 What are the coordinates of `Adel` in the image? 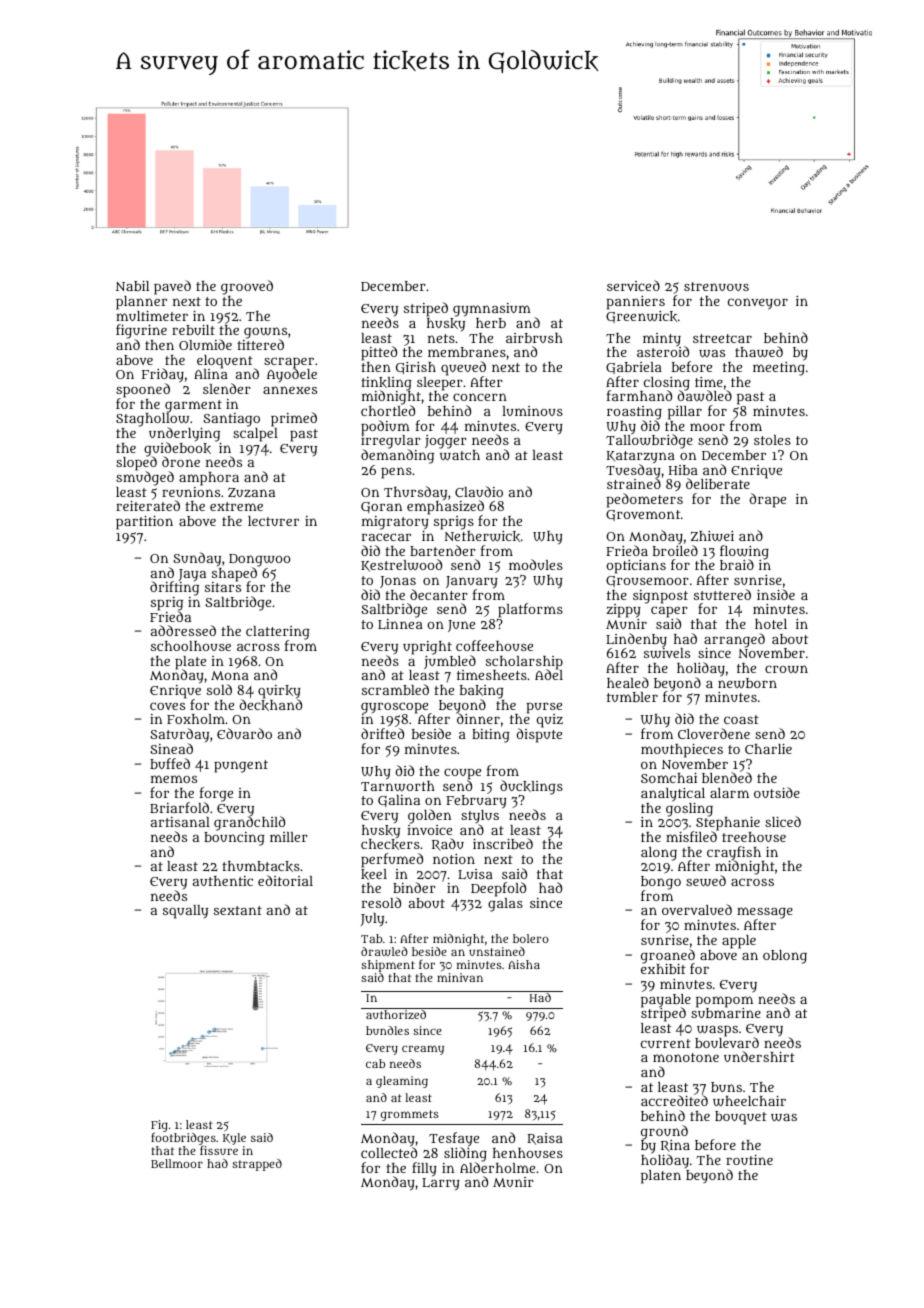 It's located at (549, 675).
